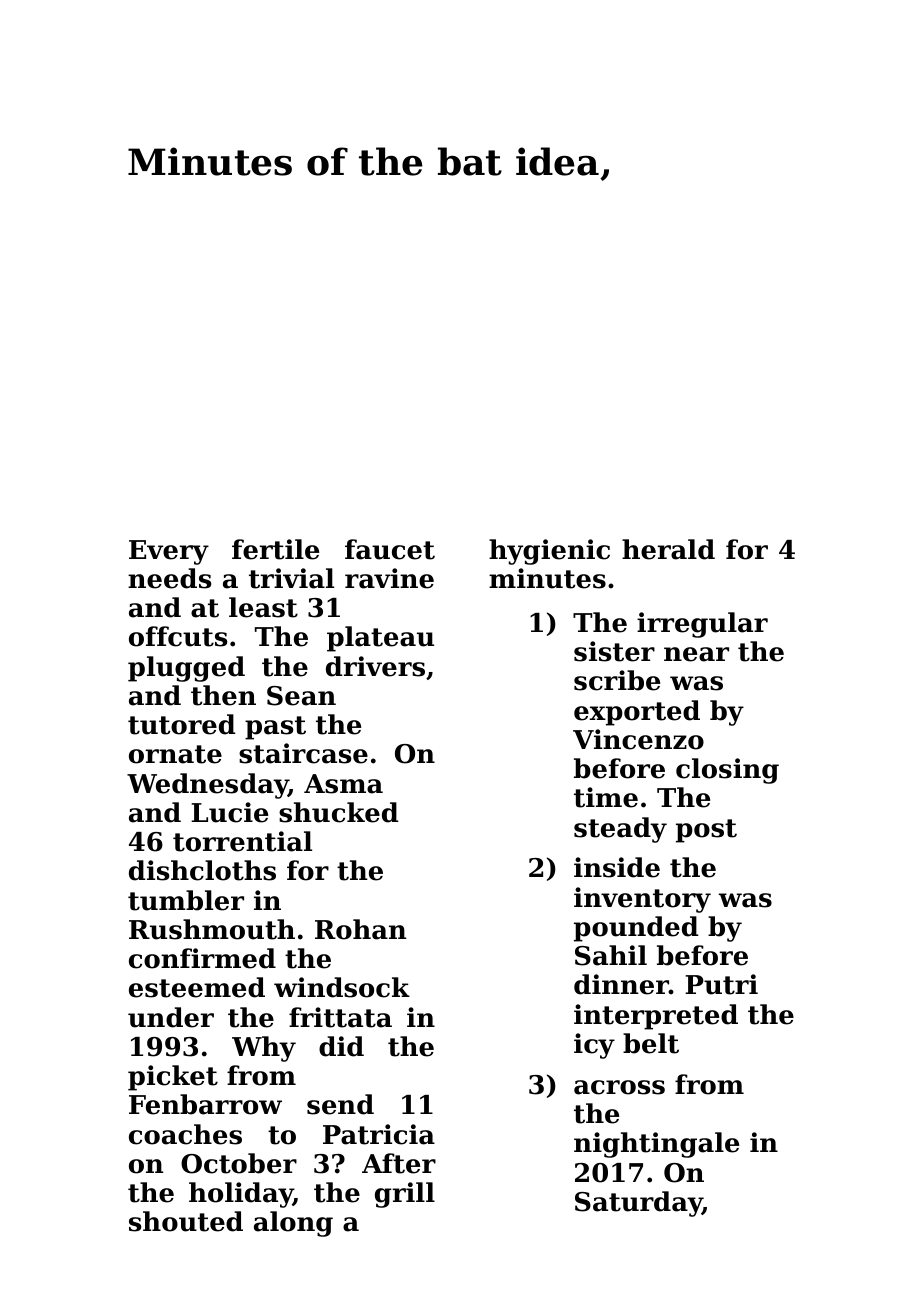 The image size is (924, 1311). I want to click on confirmed, so click(202, 958).
